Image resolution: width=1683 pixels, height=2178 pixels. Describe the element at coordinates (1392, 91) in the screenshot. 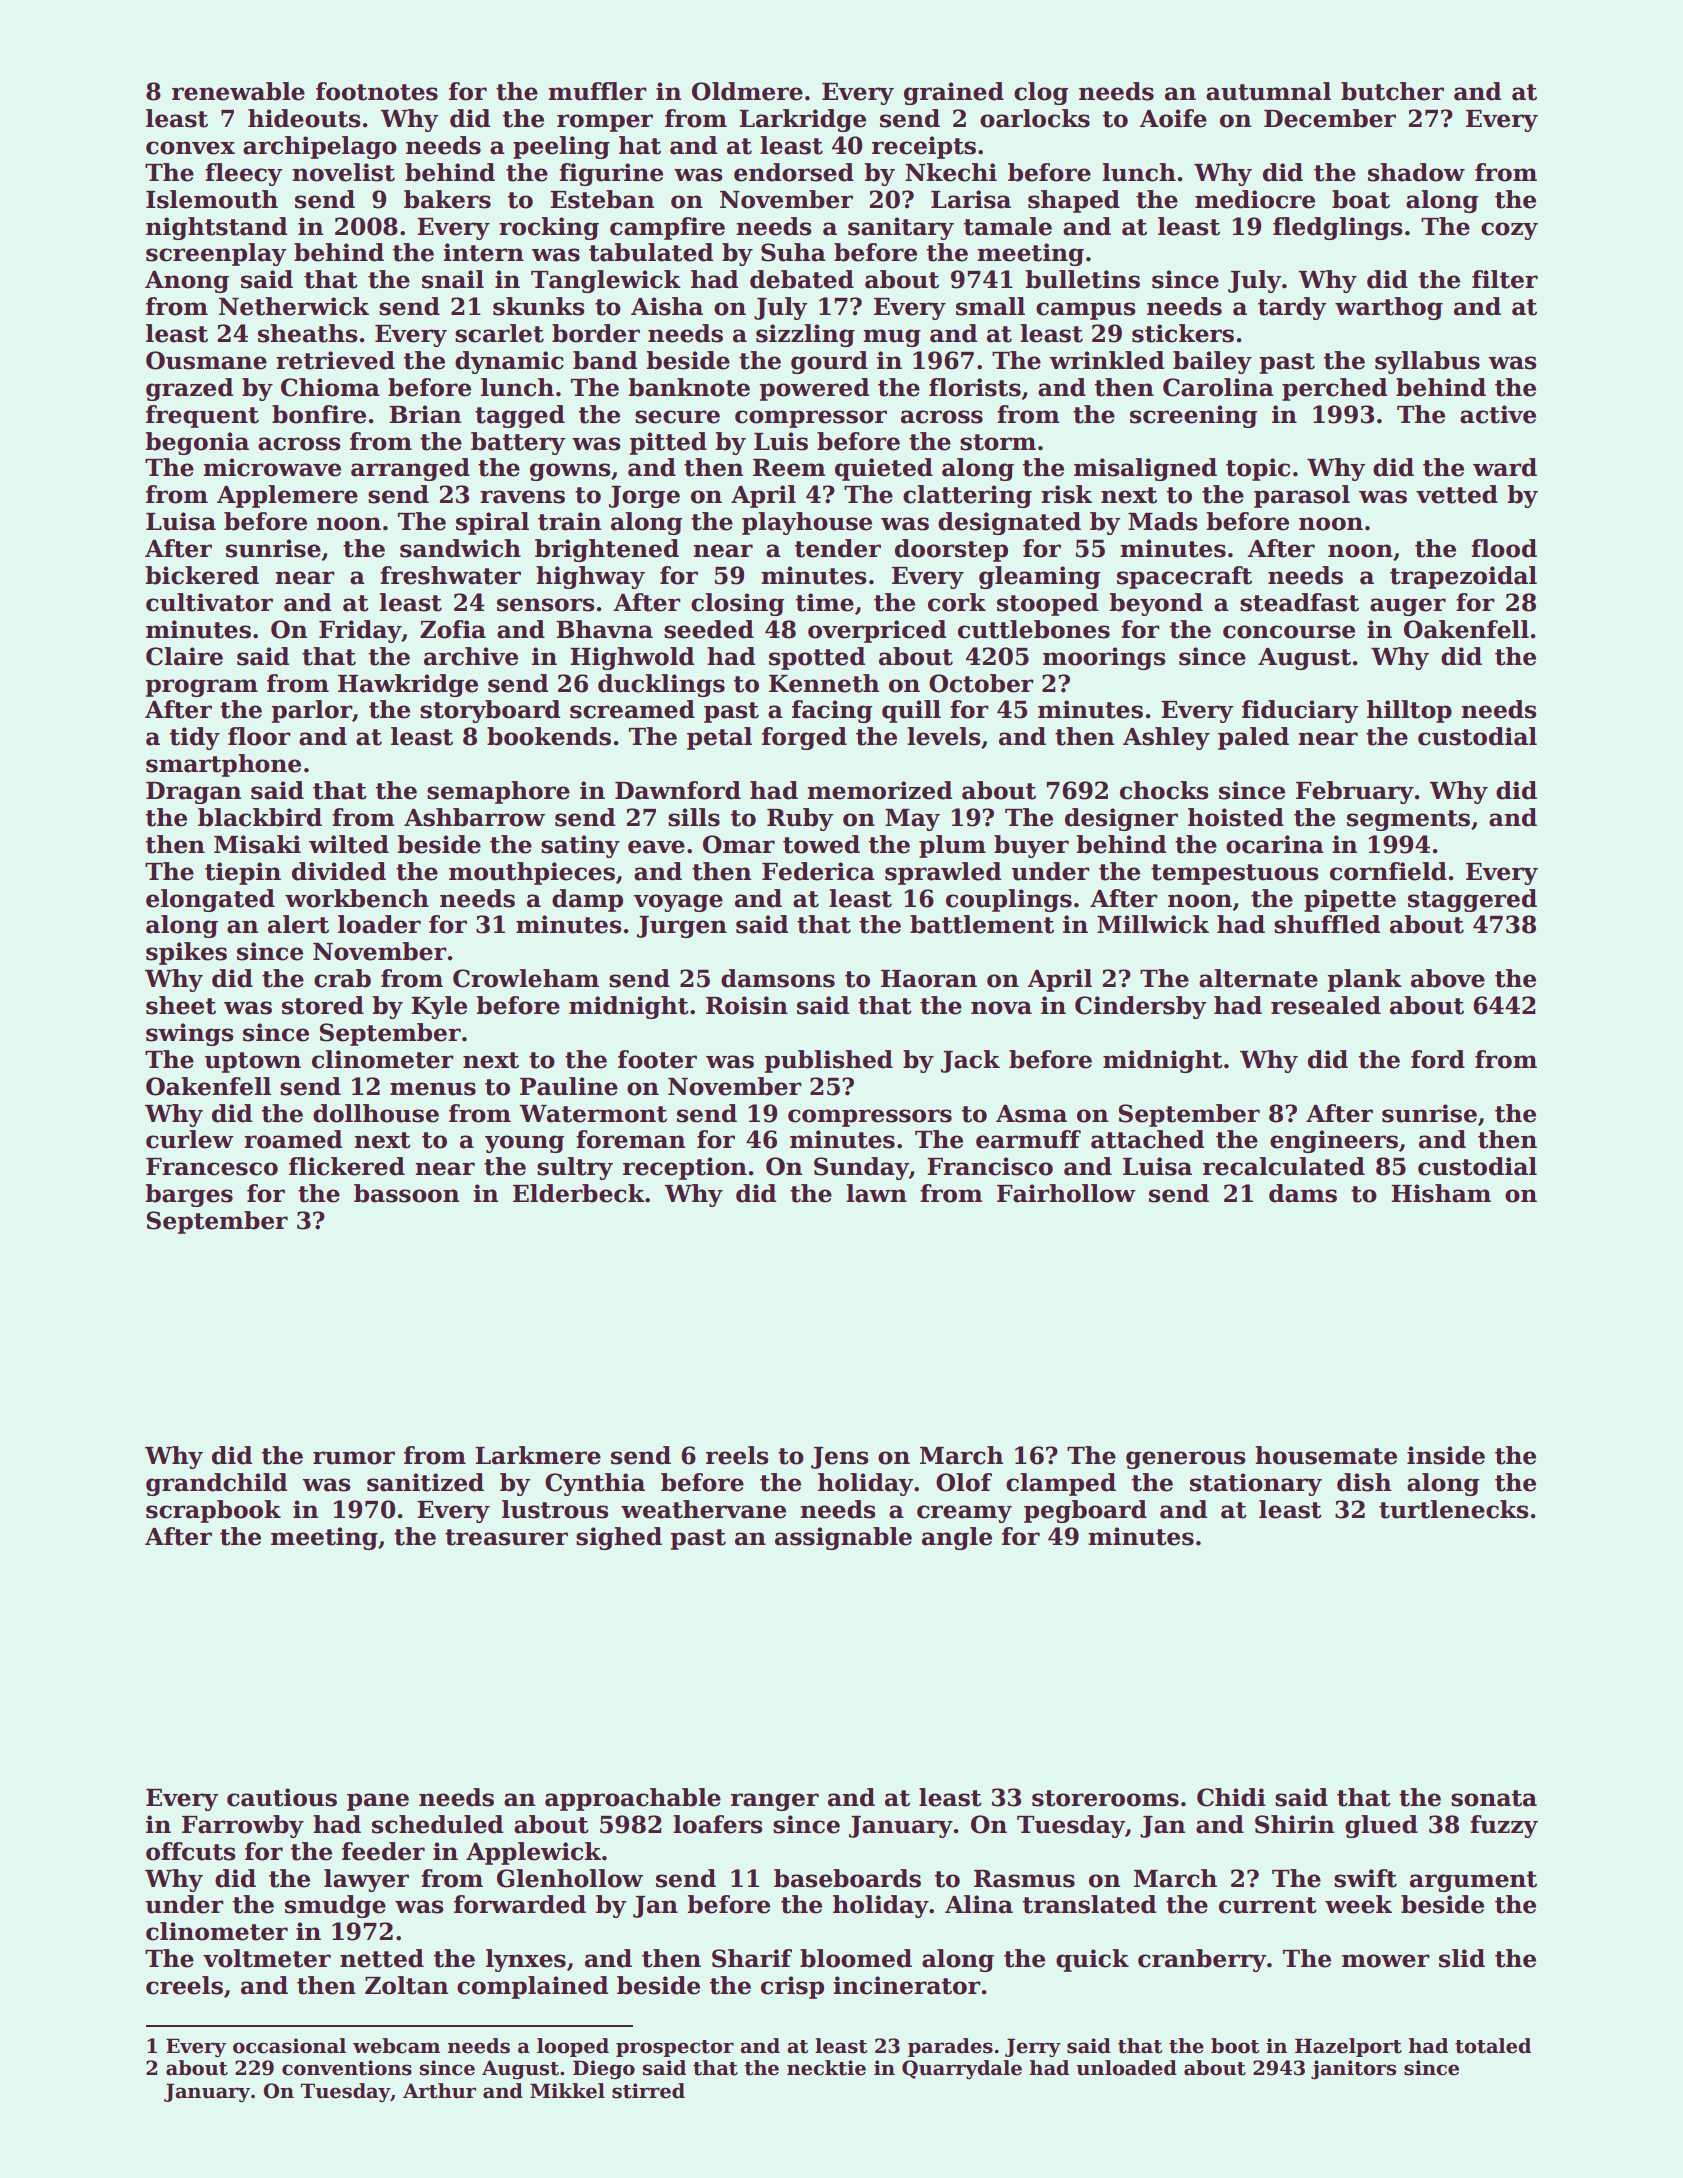

I see `butcher` at that location.
